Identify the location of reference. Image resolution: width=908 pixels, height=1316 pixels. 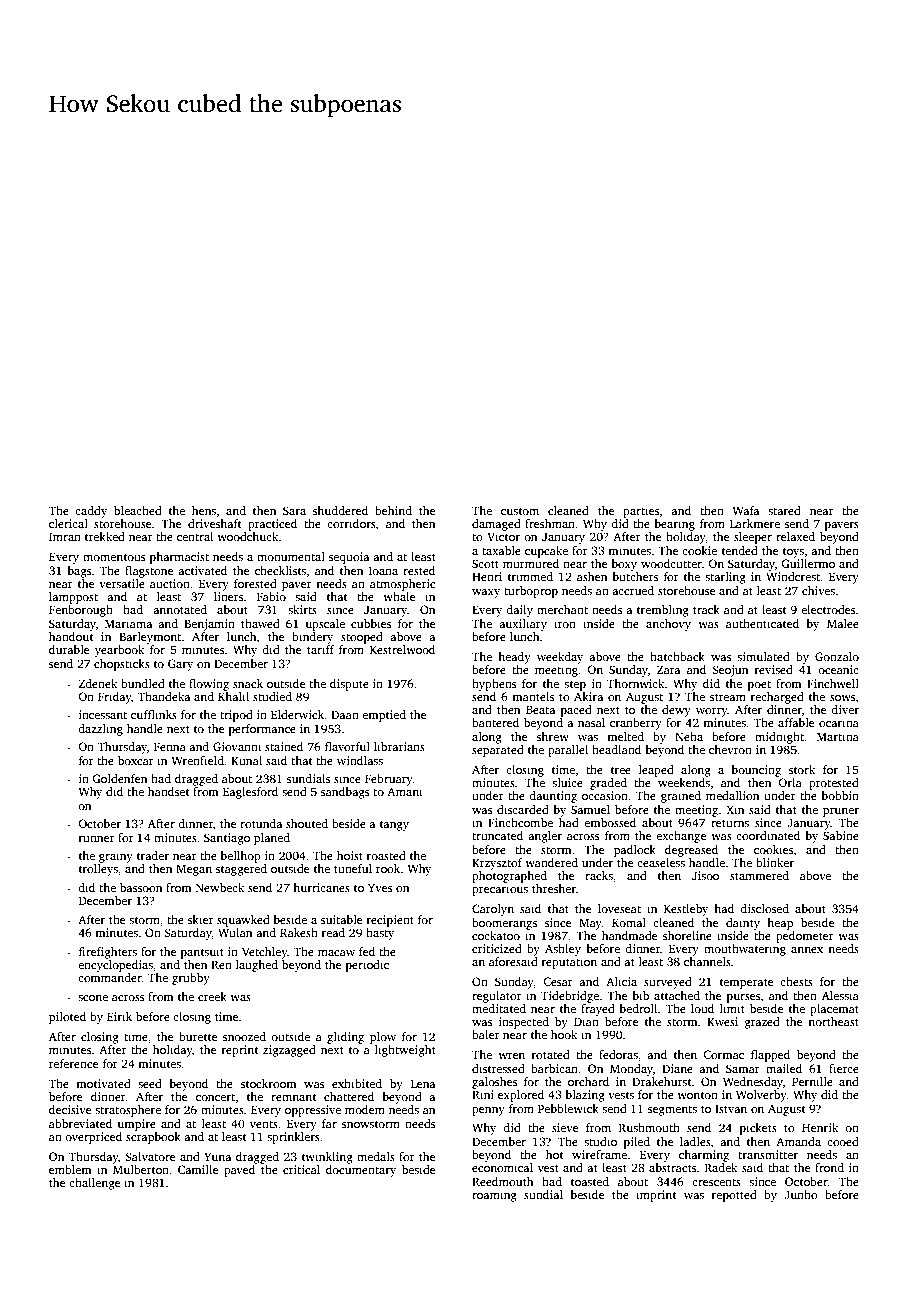
(73, 1063).
